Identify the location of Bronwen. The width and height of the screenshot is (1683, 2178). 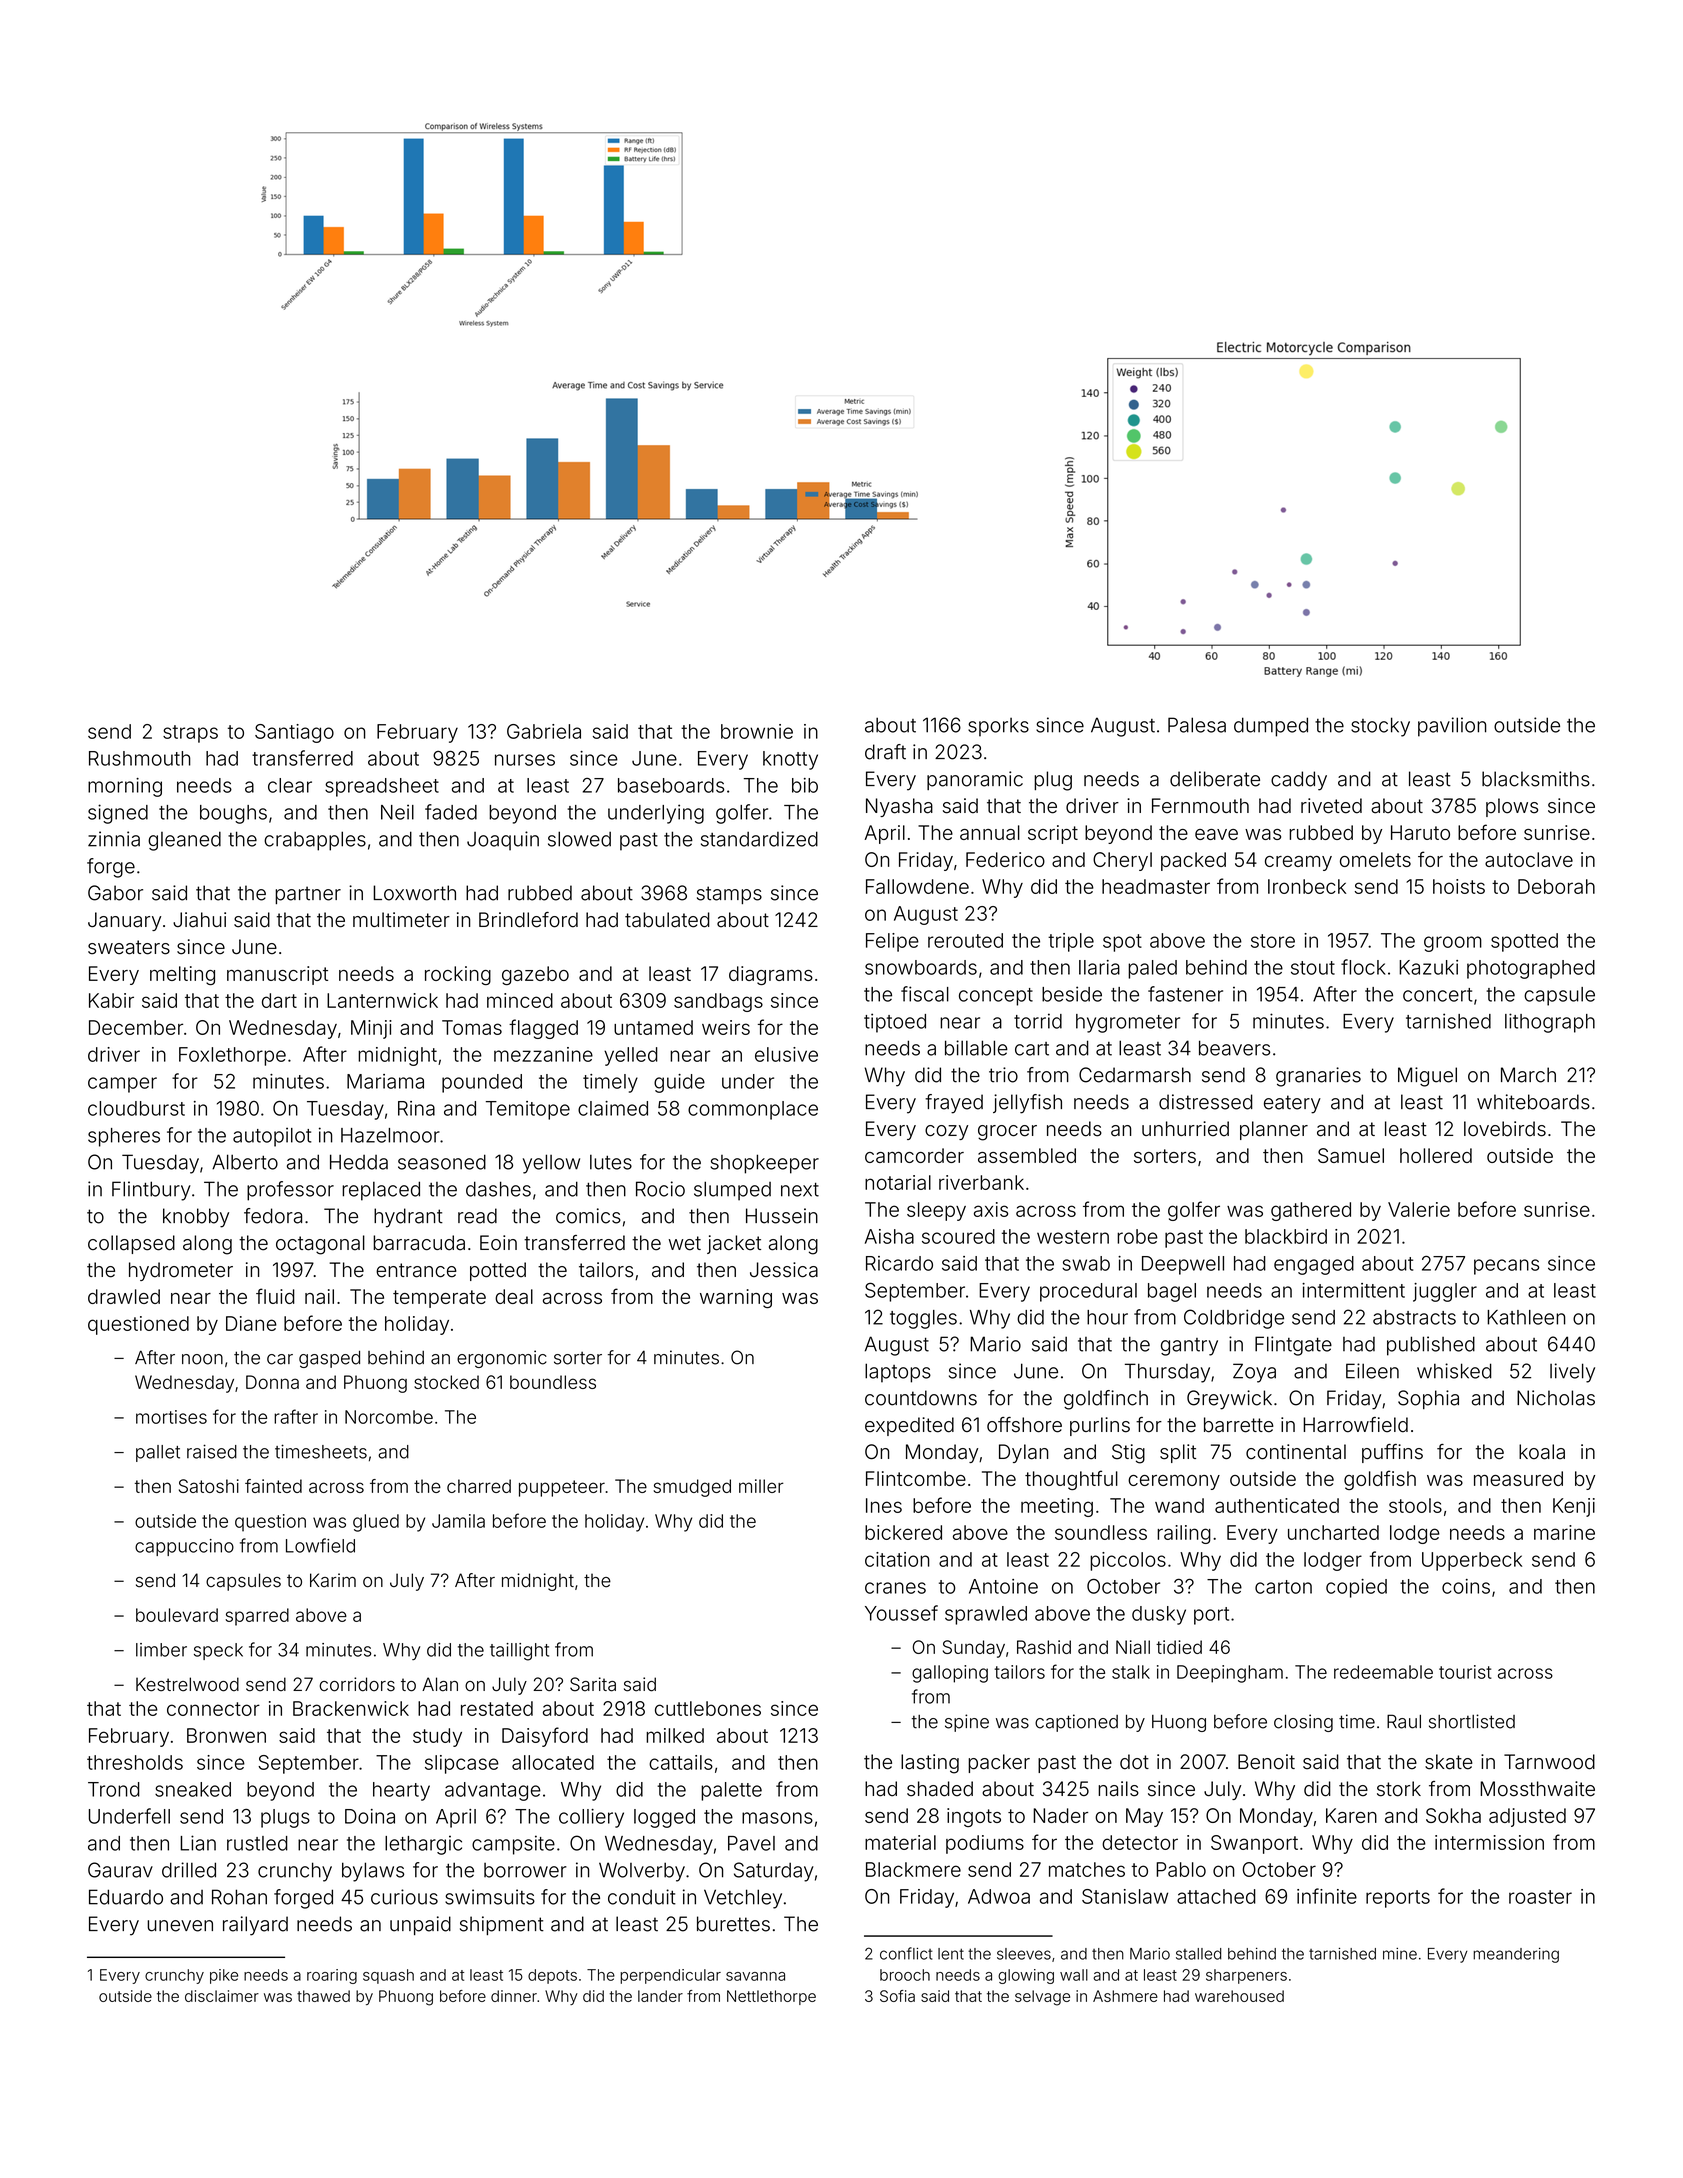
(226, 1735).
